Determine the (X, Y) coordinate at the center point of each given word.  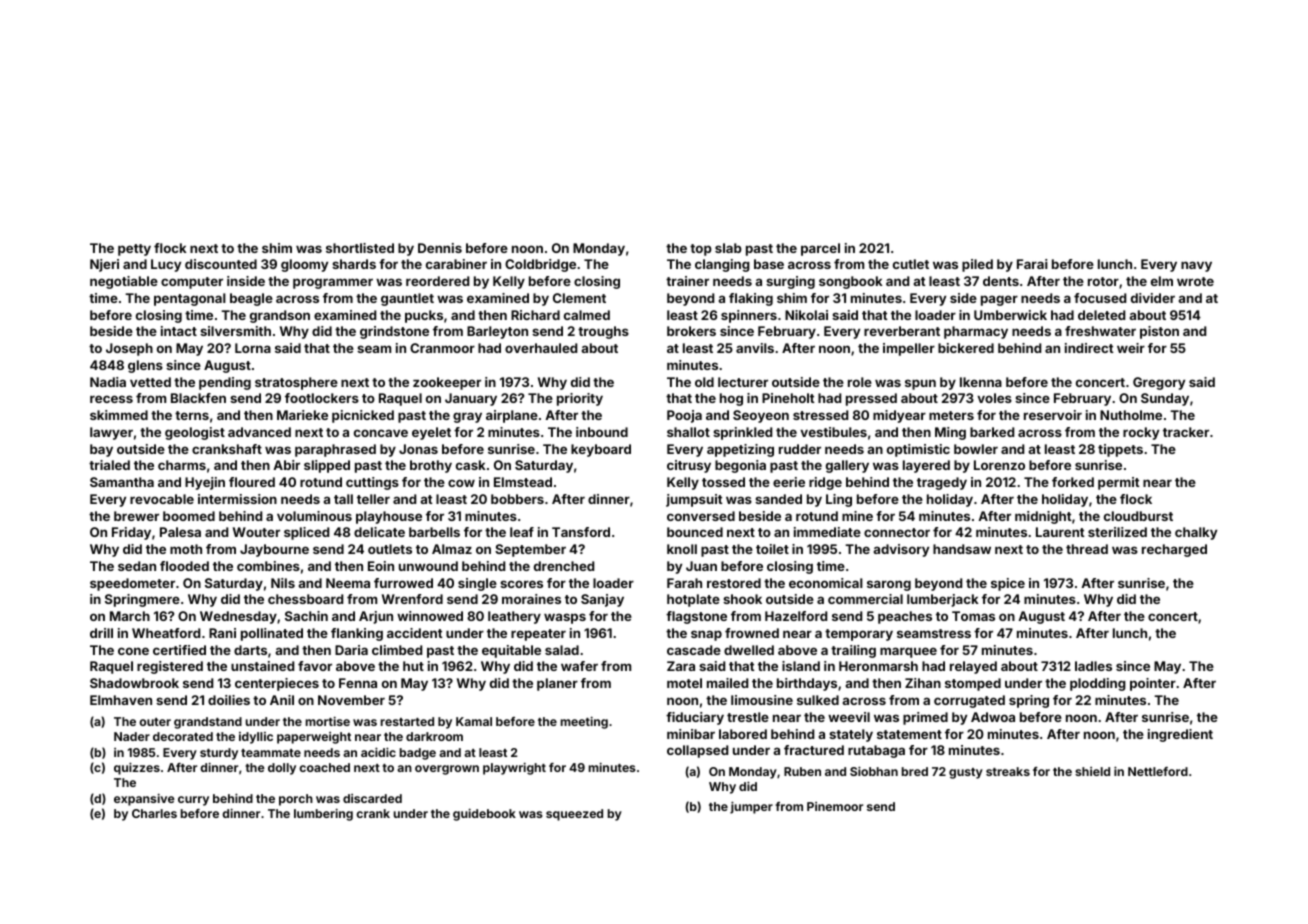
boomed (189, 516)
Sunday (1165, 399)
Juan (701, 566)
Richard (535, 315)
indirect (1089, 348)
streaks (1008, 771)
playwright (514, 768)
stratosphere (296, 383)
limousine (762, 700)
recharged (1174, 550)
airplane (512, 416)
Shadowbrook (134, 683)
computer (192, 283)
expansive (144, 799)
